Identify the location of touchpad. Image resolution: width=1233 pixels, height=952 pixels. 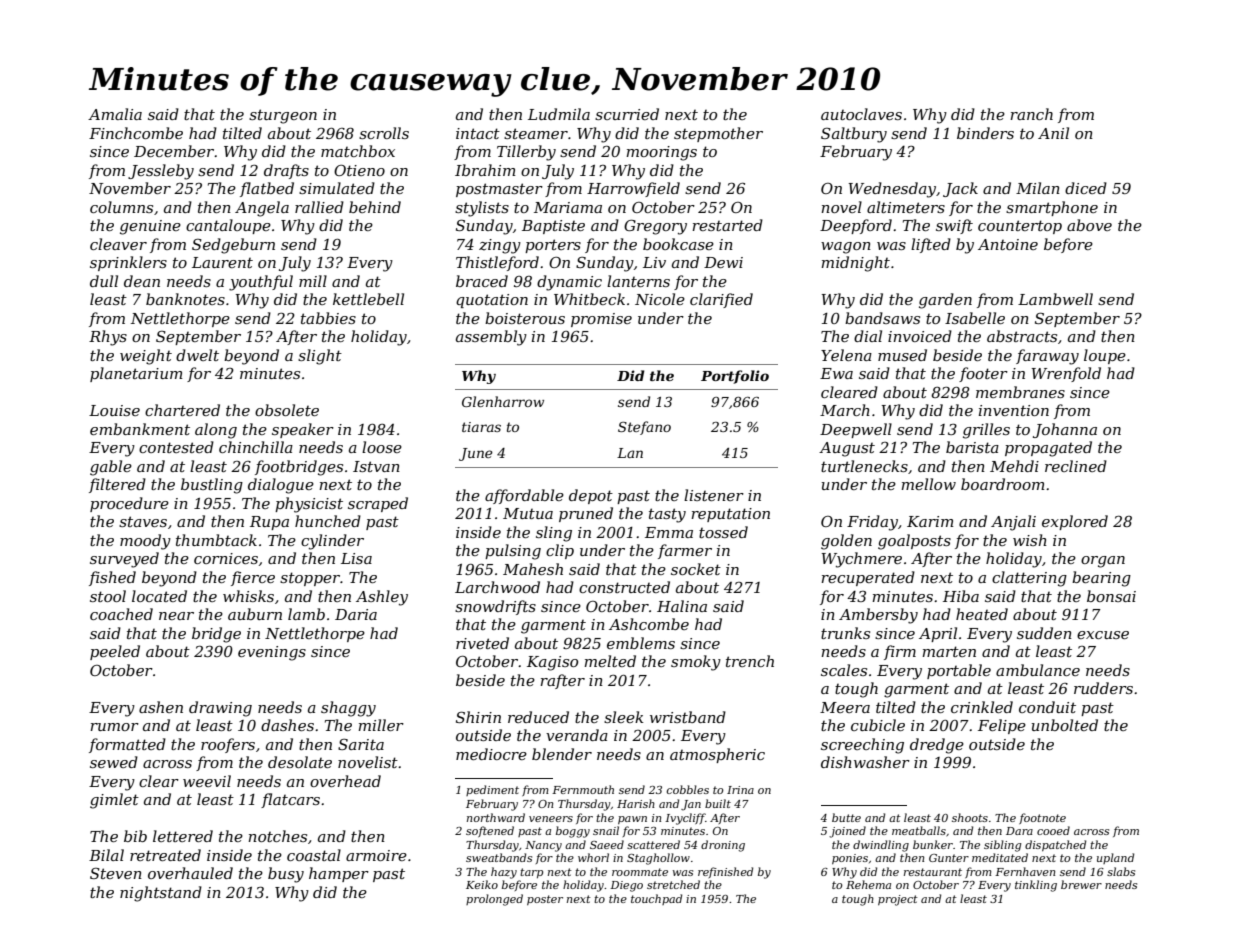
(656, 899).
